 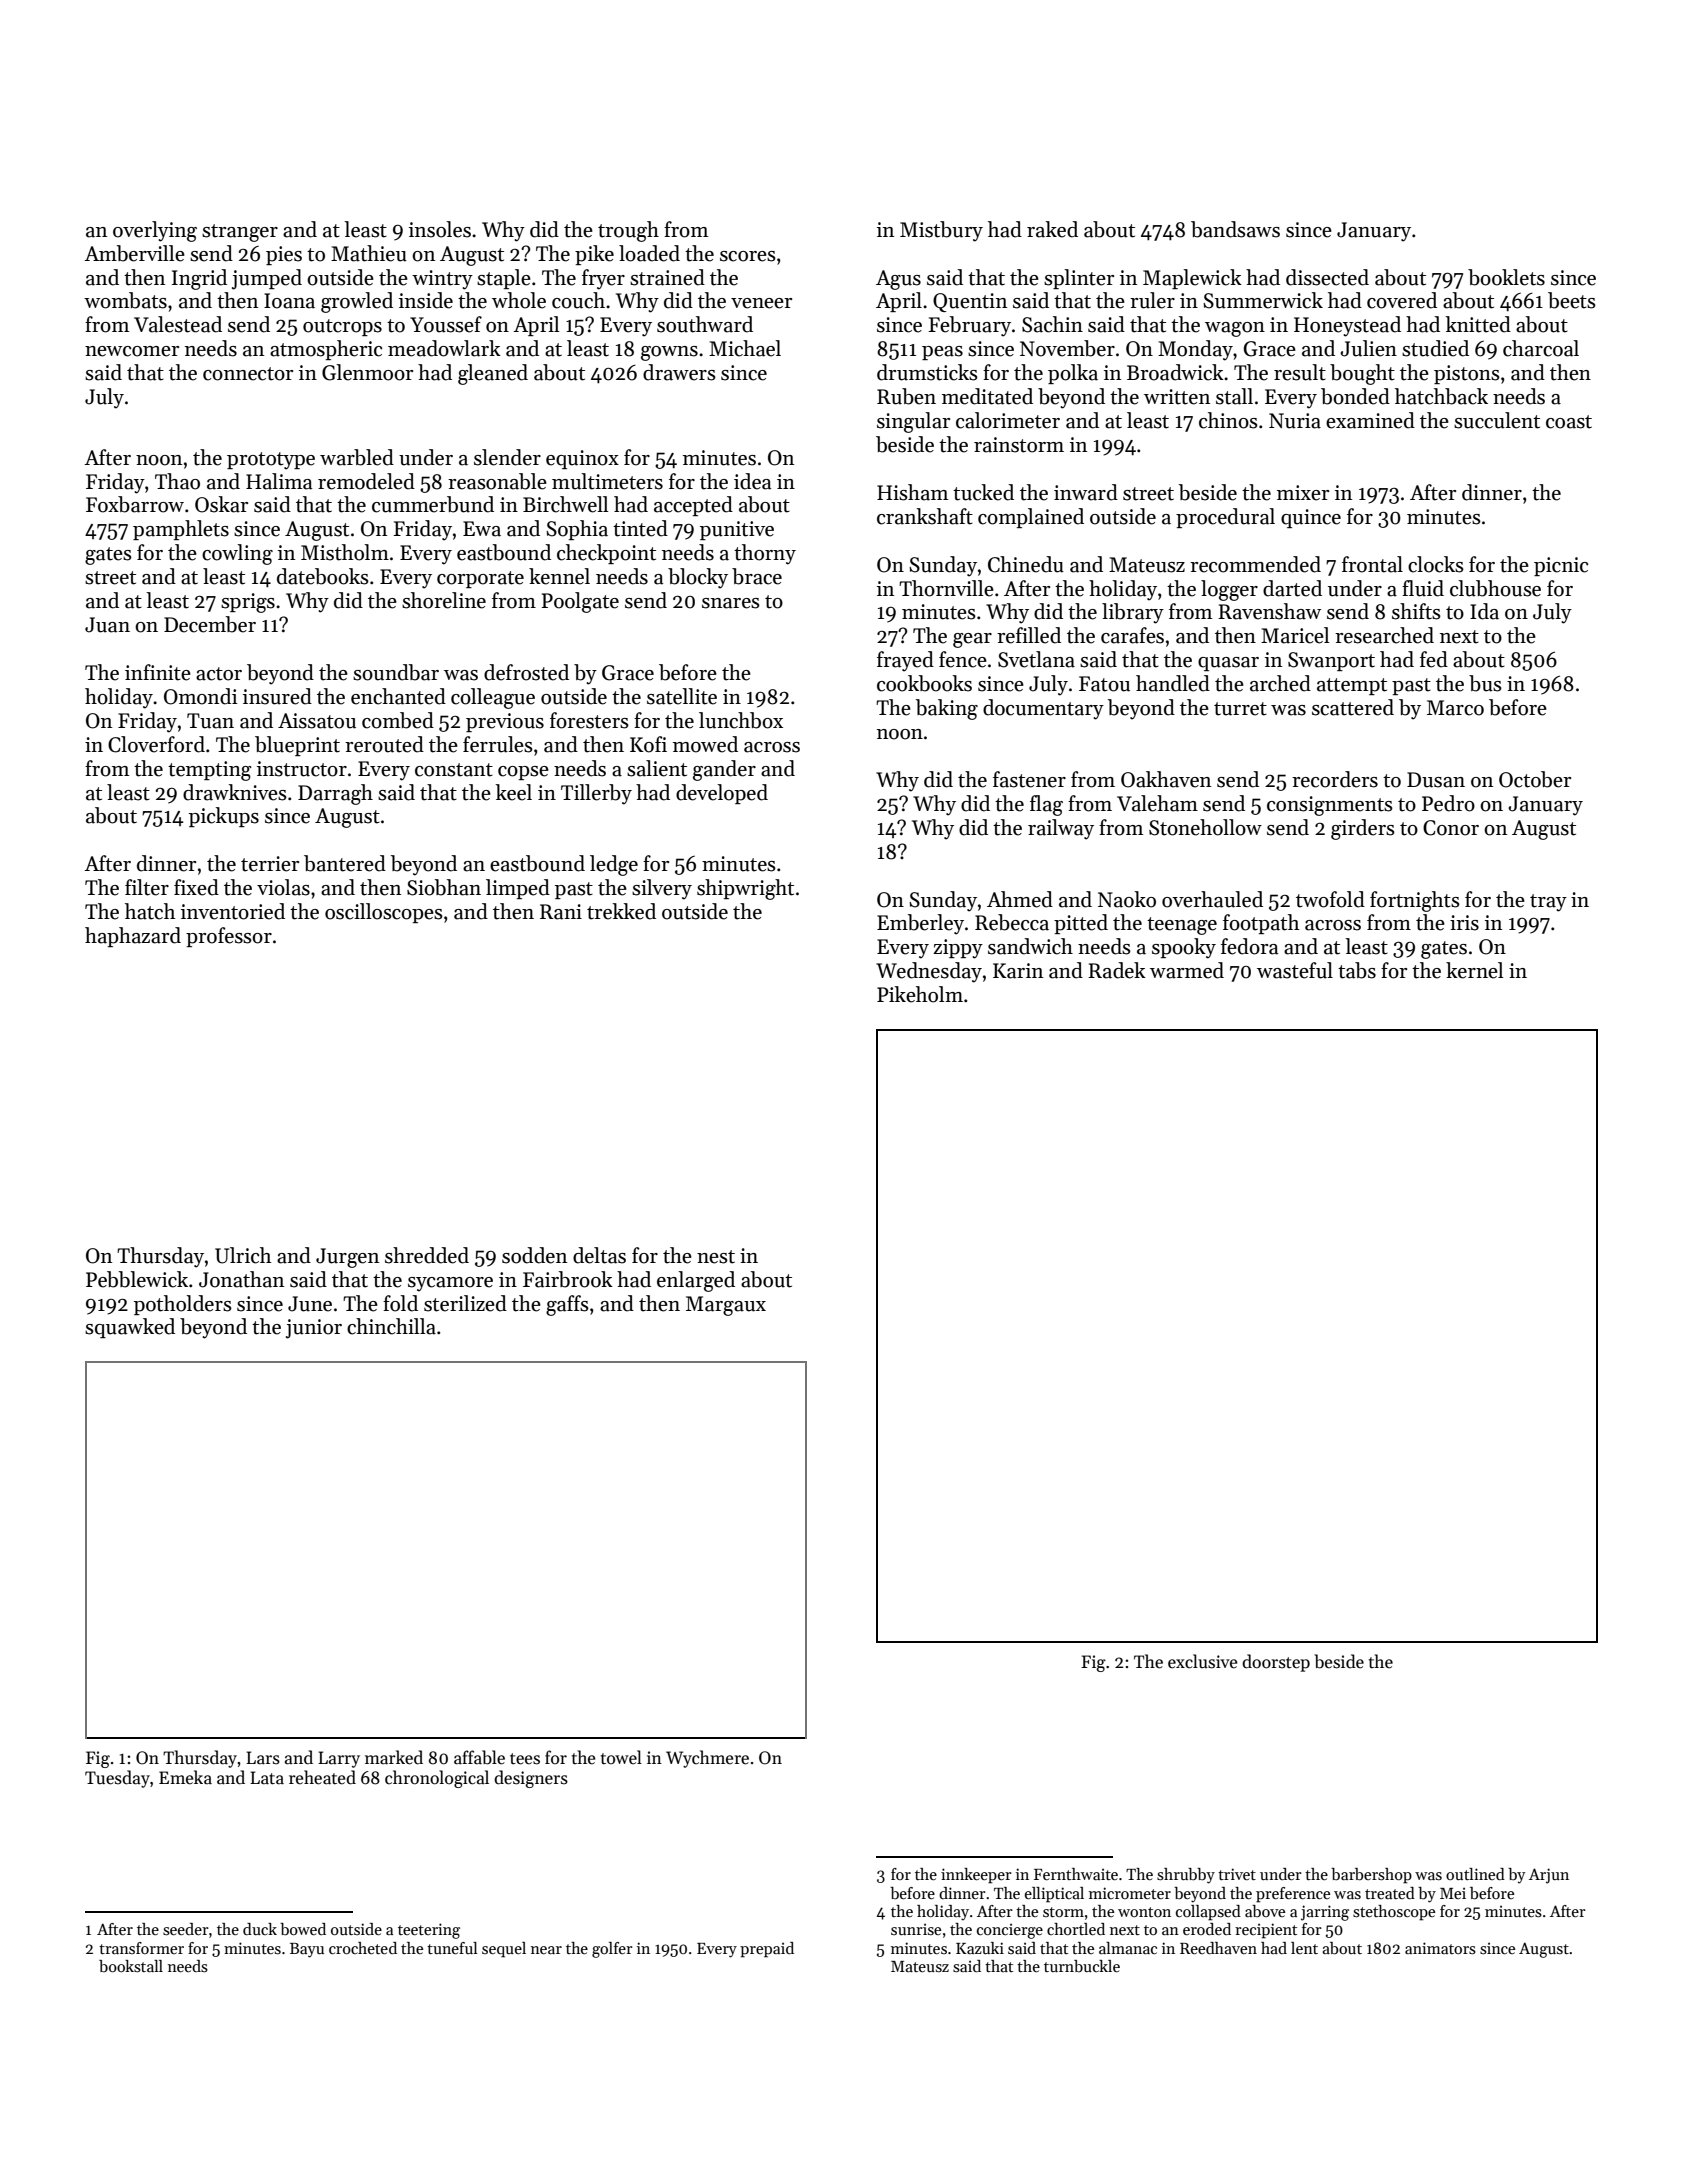 I want to click on prepaid, so click(x=767, y=1950).
